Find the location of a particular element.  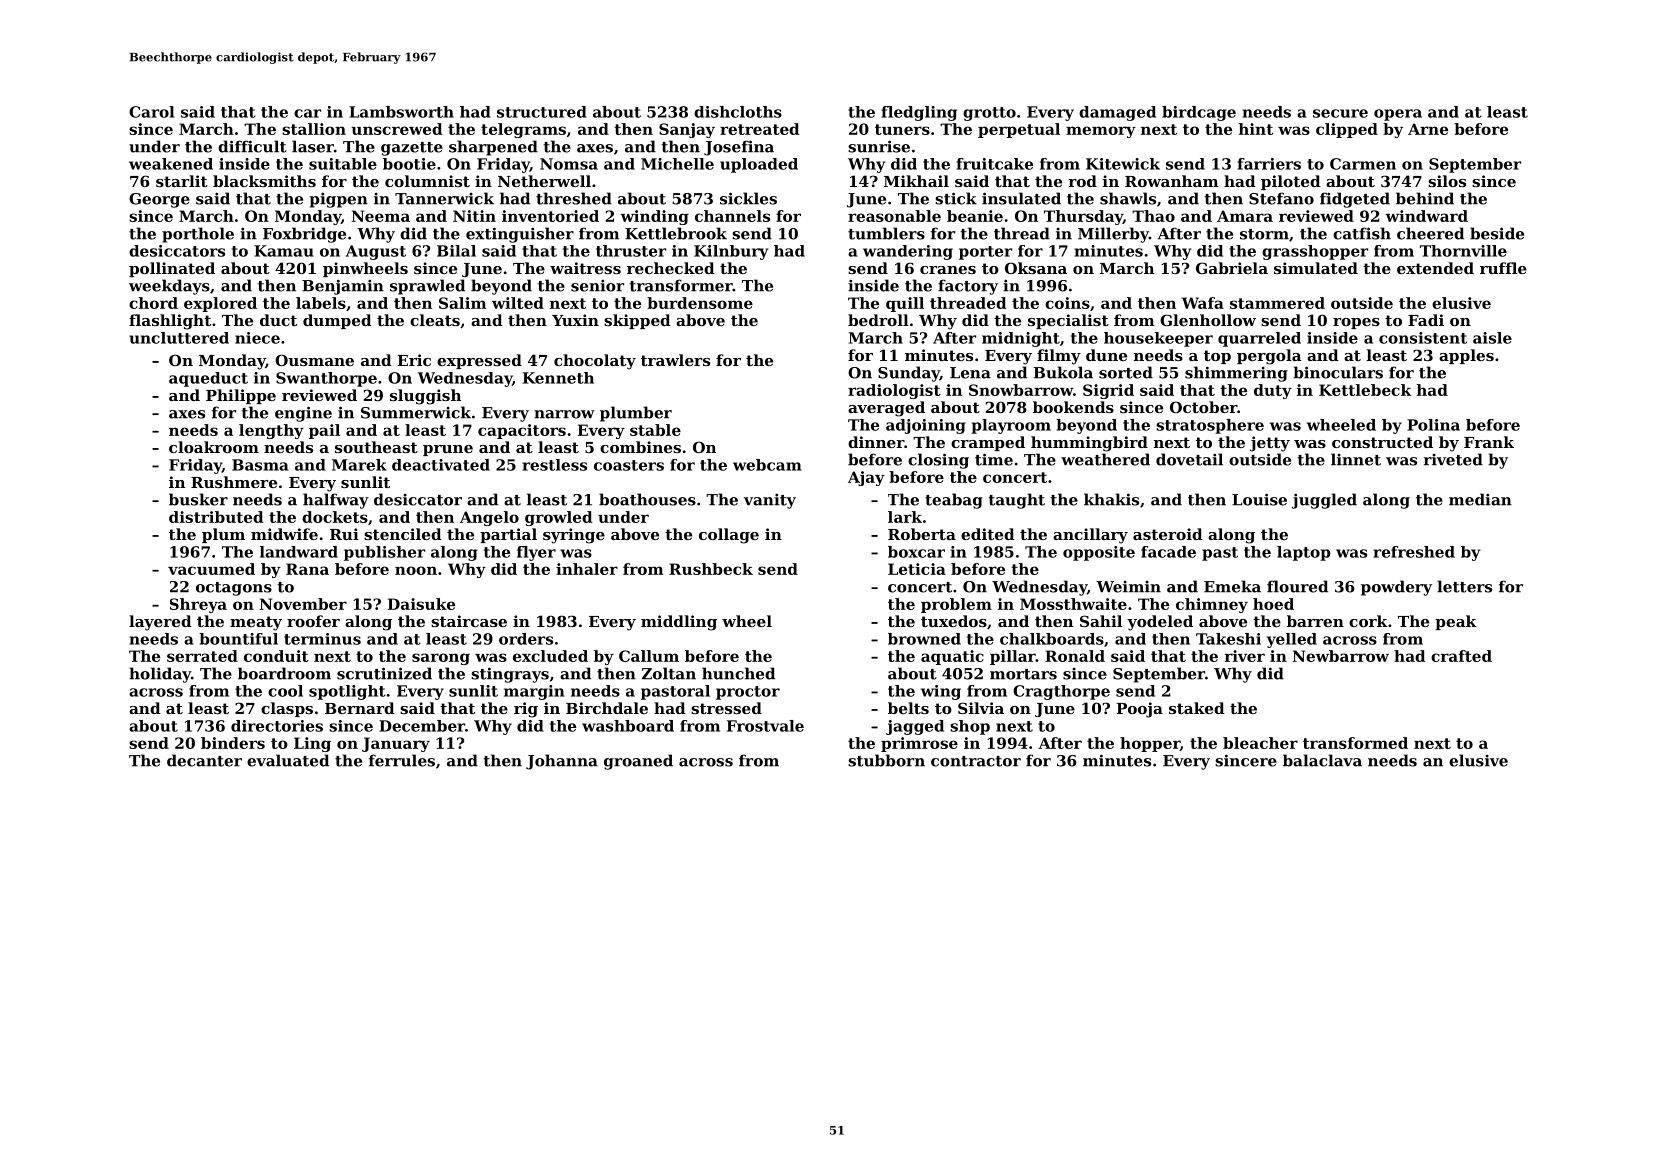

Kilnbury is located at coordinates (731, 252).
